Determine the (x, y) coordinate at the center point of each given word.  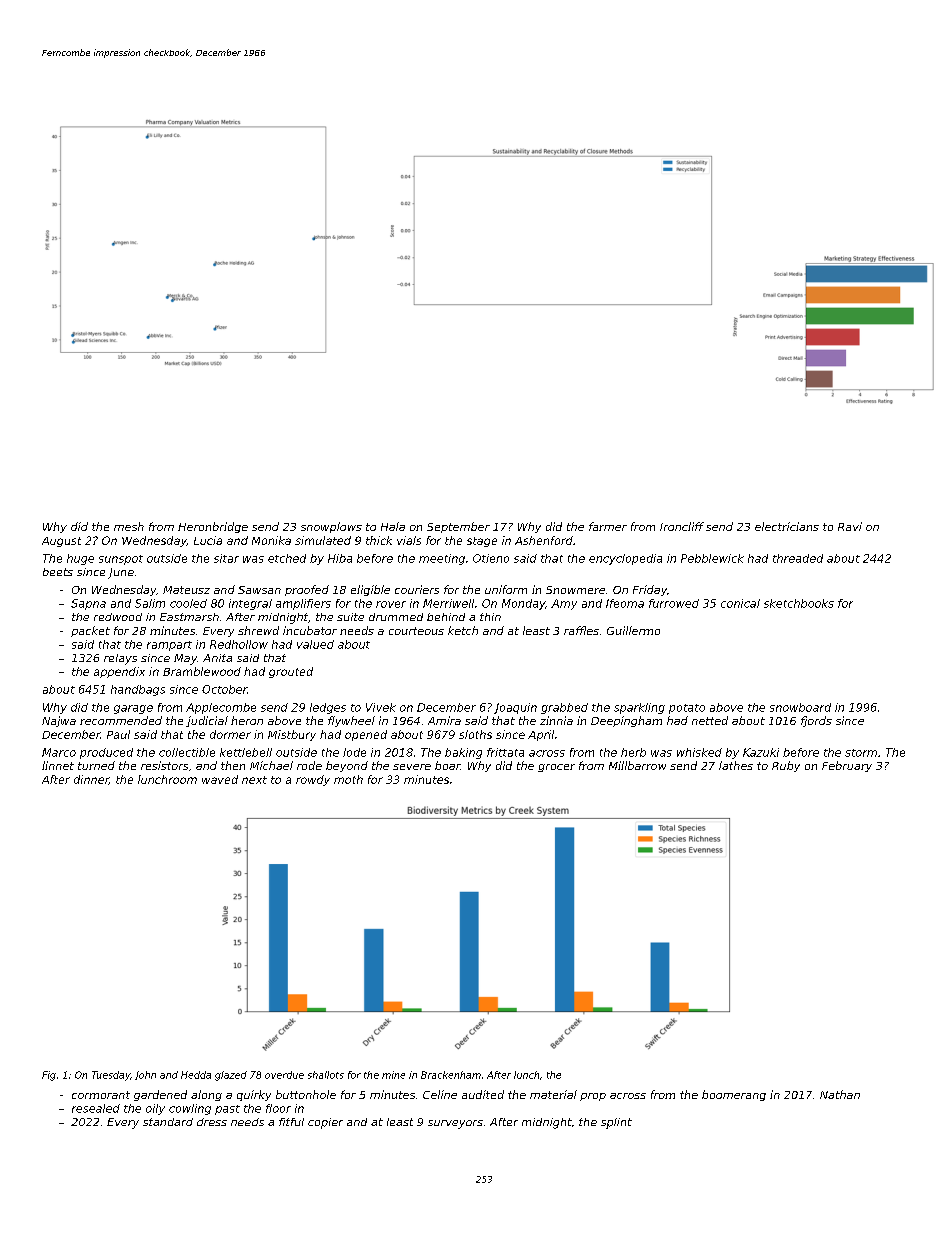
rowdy (313, 780)
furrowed (674, 603)
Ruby (786, 766)
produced (106, 753)
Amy (564, 604)
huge (80, 559)
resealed (96, 1108)
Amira (444, 720)
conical (740, 603)
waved (220, 779)
